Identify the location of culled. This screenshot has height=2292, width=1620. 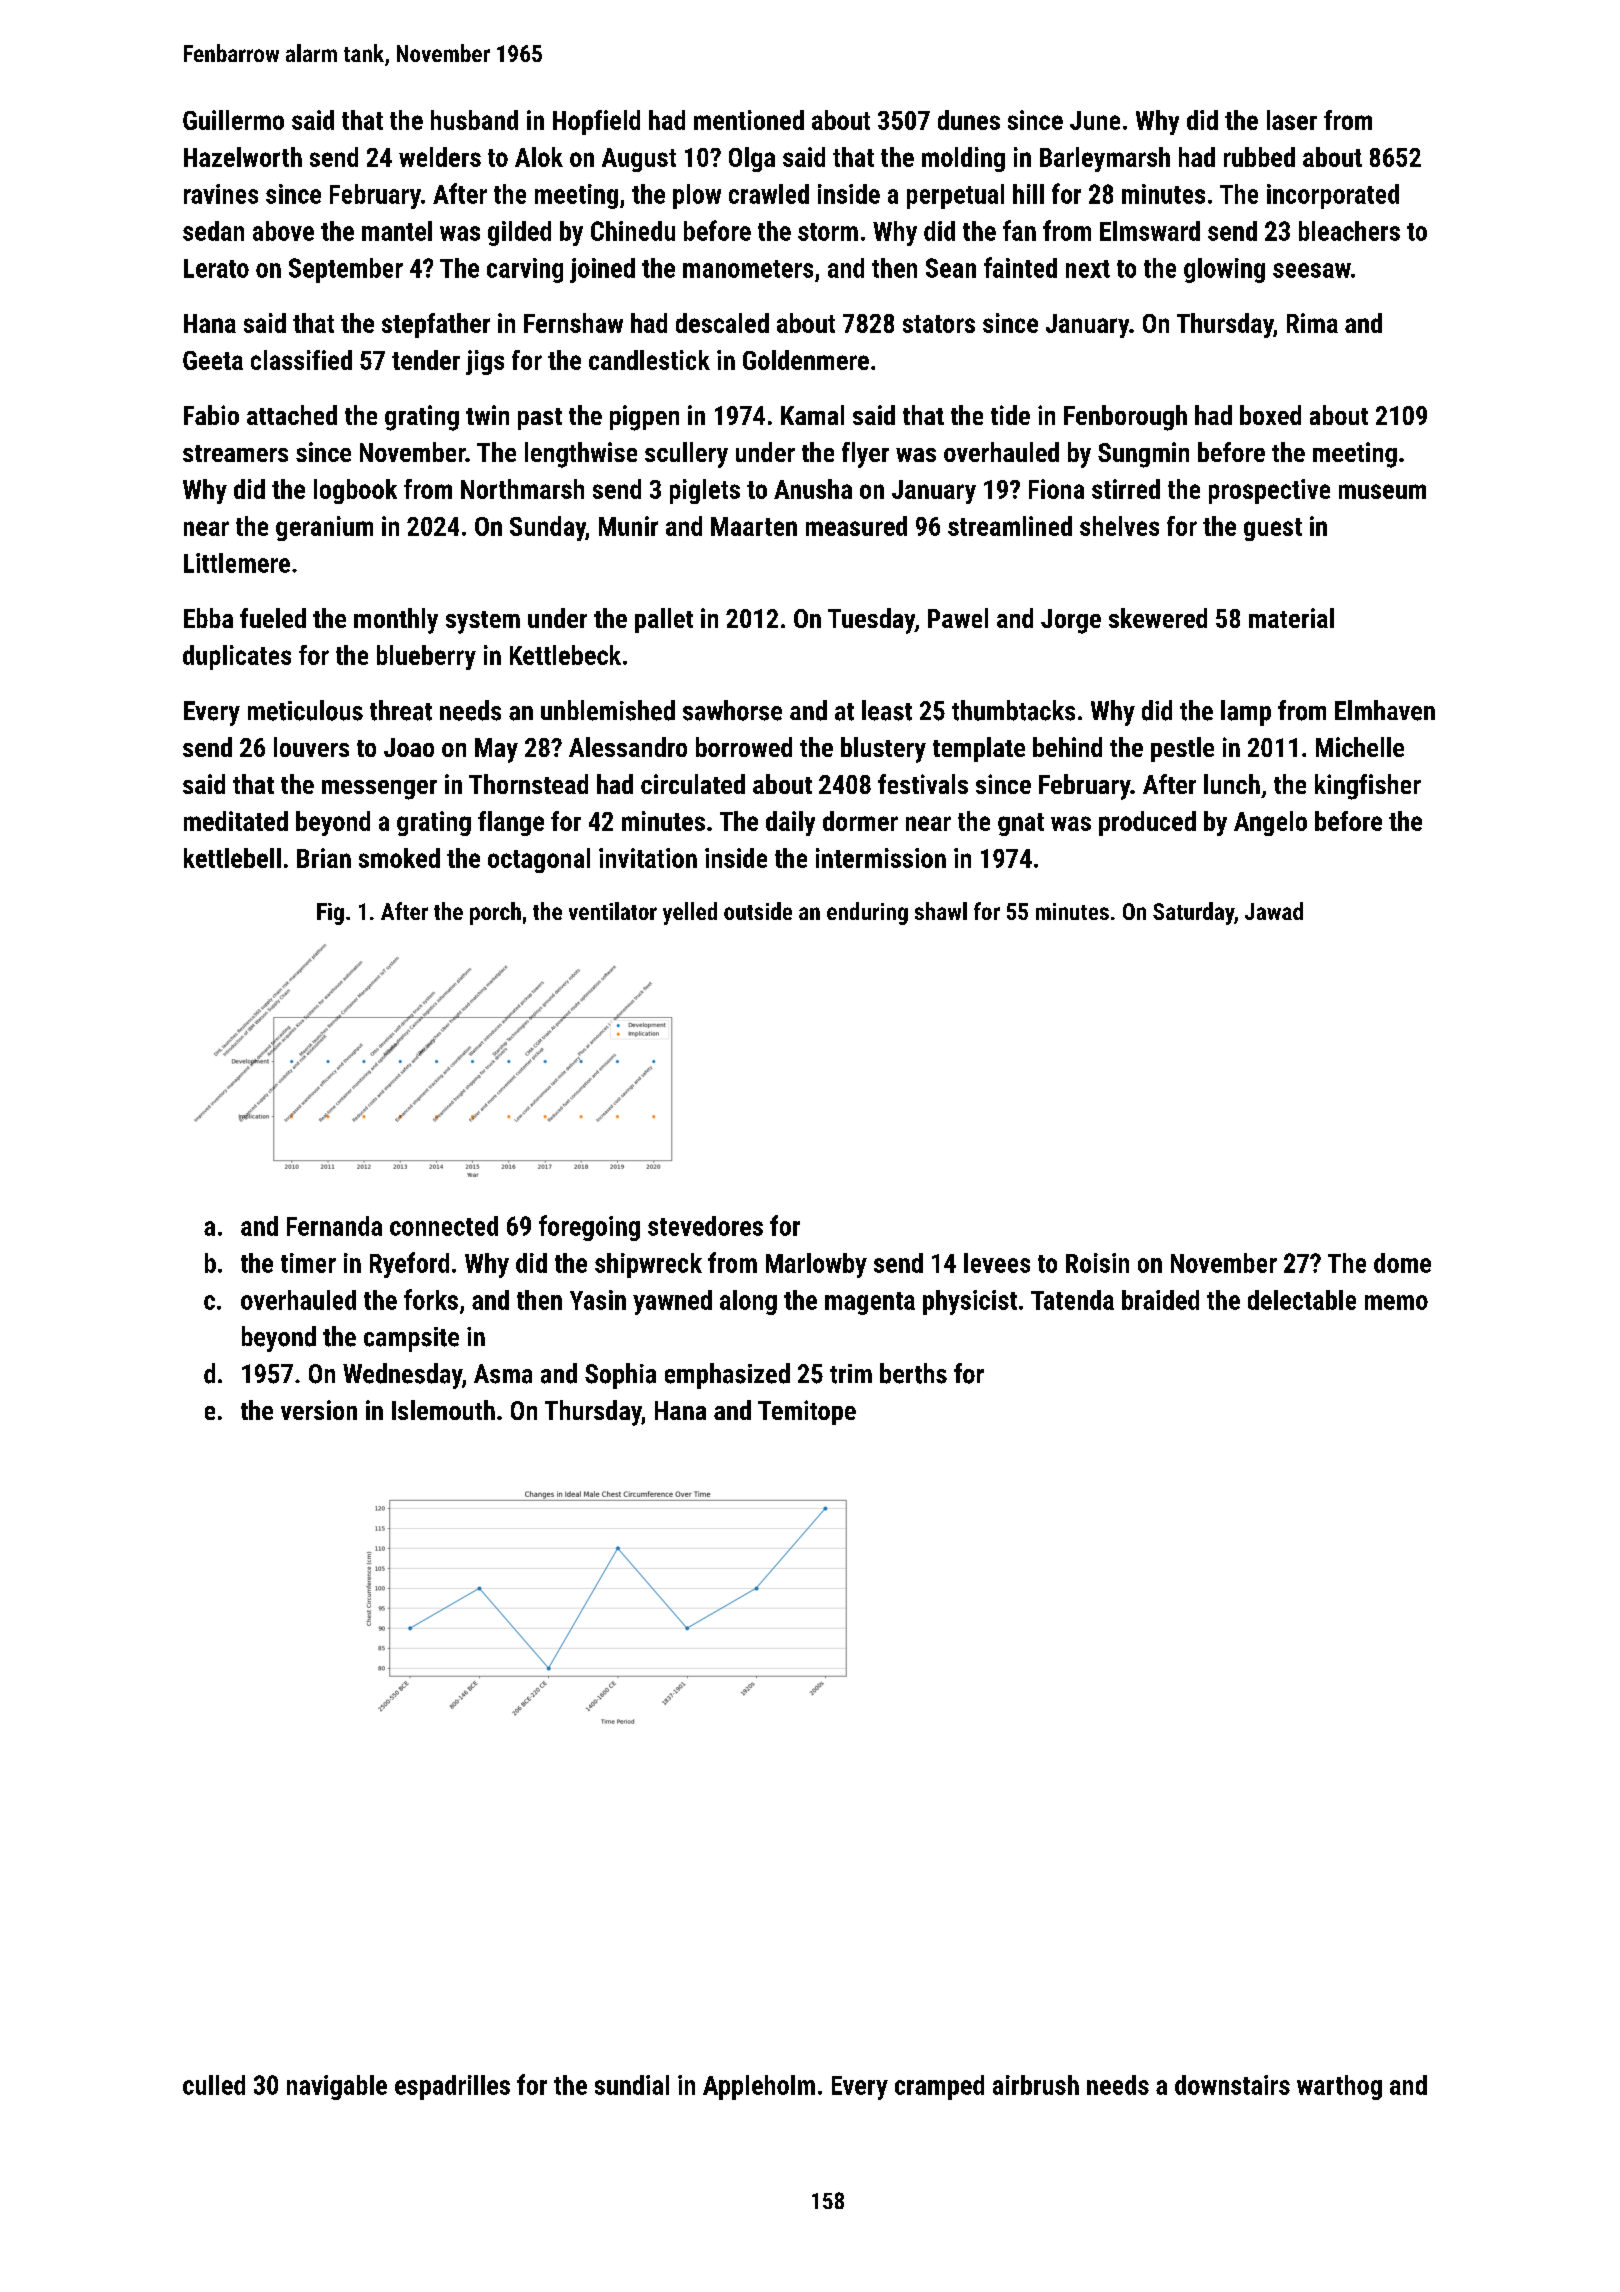
(214, 2085).
